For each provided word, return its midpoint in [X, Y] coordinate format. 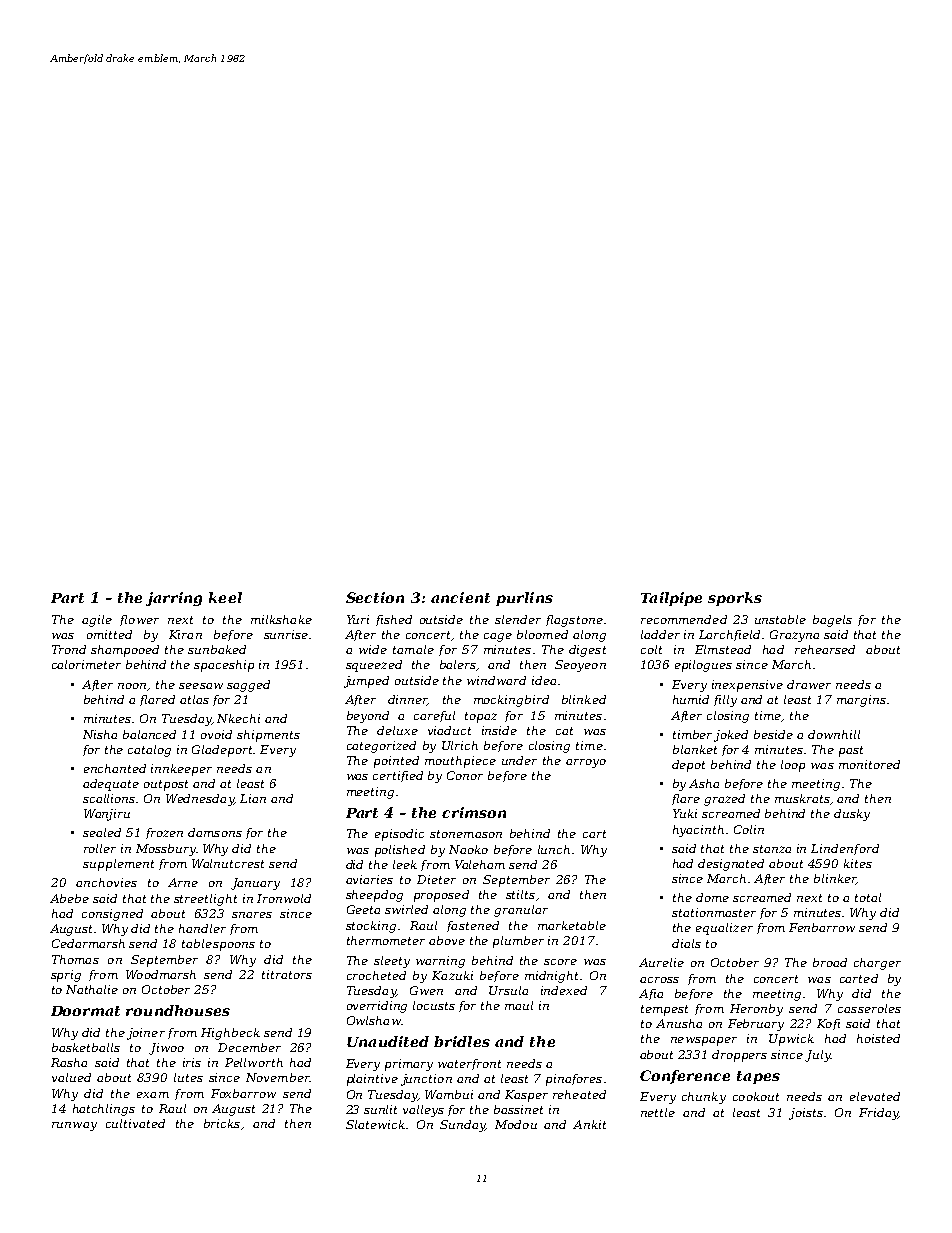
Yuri [358, 619]
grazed [724, 800]
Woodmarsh [161, 974]
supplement [118, 865]
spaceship [224, 666]
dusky [852, 815]
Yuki [685, 813]
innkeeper [181, 770]
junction [426, 1080]
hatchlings [104, 1110]
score [560, 962]
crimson [474, 812]
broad [830, 962]
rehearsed [825, 649]
